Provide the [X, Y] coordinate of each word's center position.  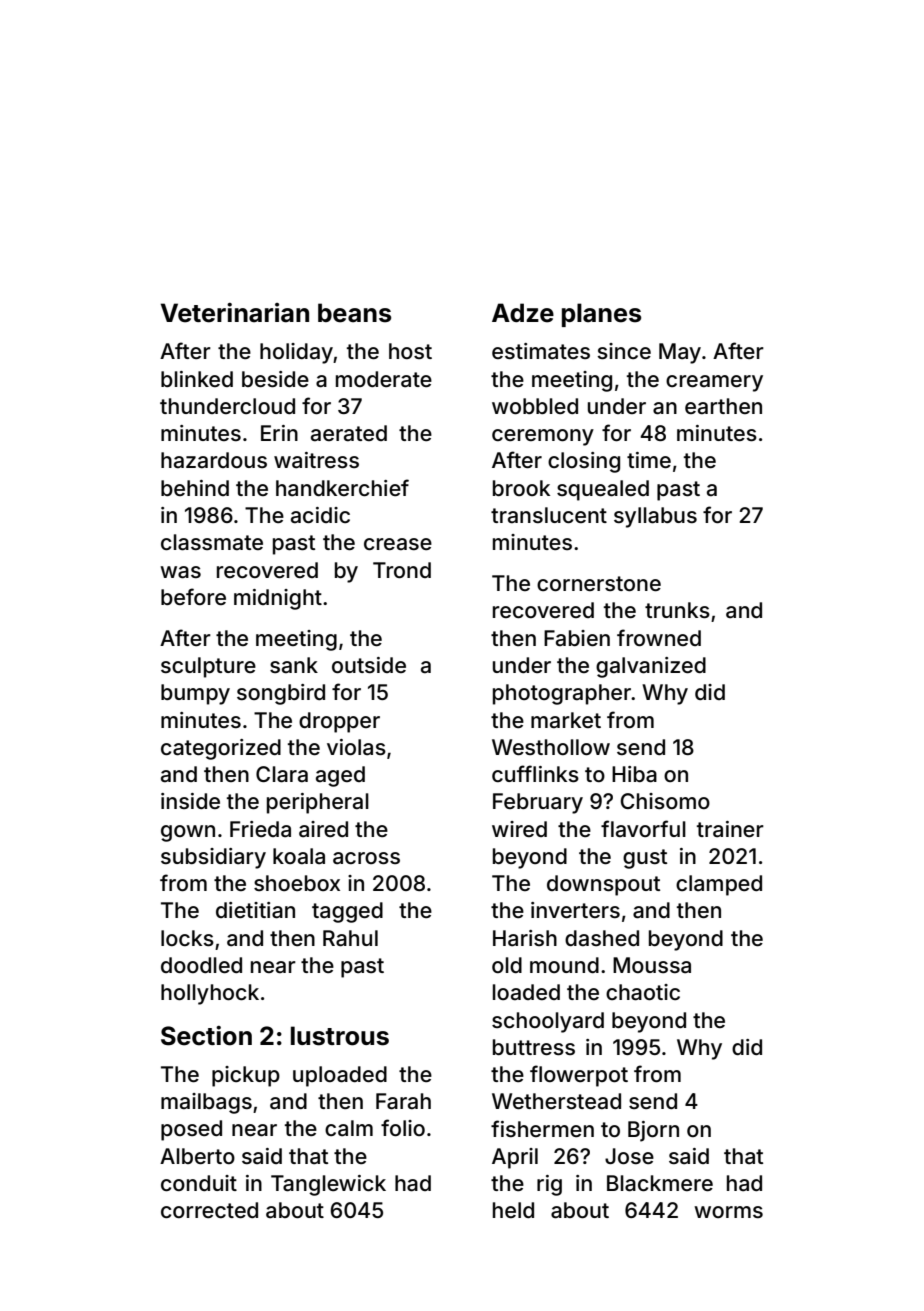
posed [191, 1130]
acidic [320, 515]
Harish [525, 938]
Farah [403, 1101]
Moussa [652, 965]
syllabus [655, 517]
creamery [714, 383]
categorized [221, 749]
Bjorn [653, 1131]
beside [275, 379]
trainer [730, 829]
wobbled [535, 406]
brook [521, 488]
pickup [246, 1076]
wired [519, 829]
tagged [347, 912]
